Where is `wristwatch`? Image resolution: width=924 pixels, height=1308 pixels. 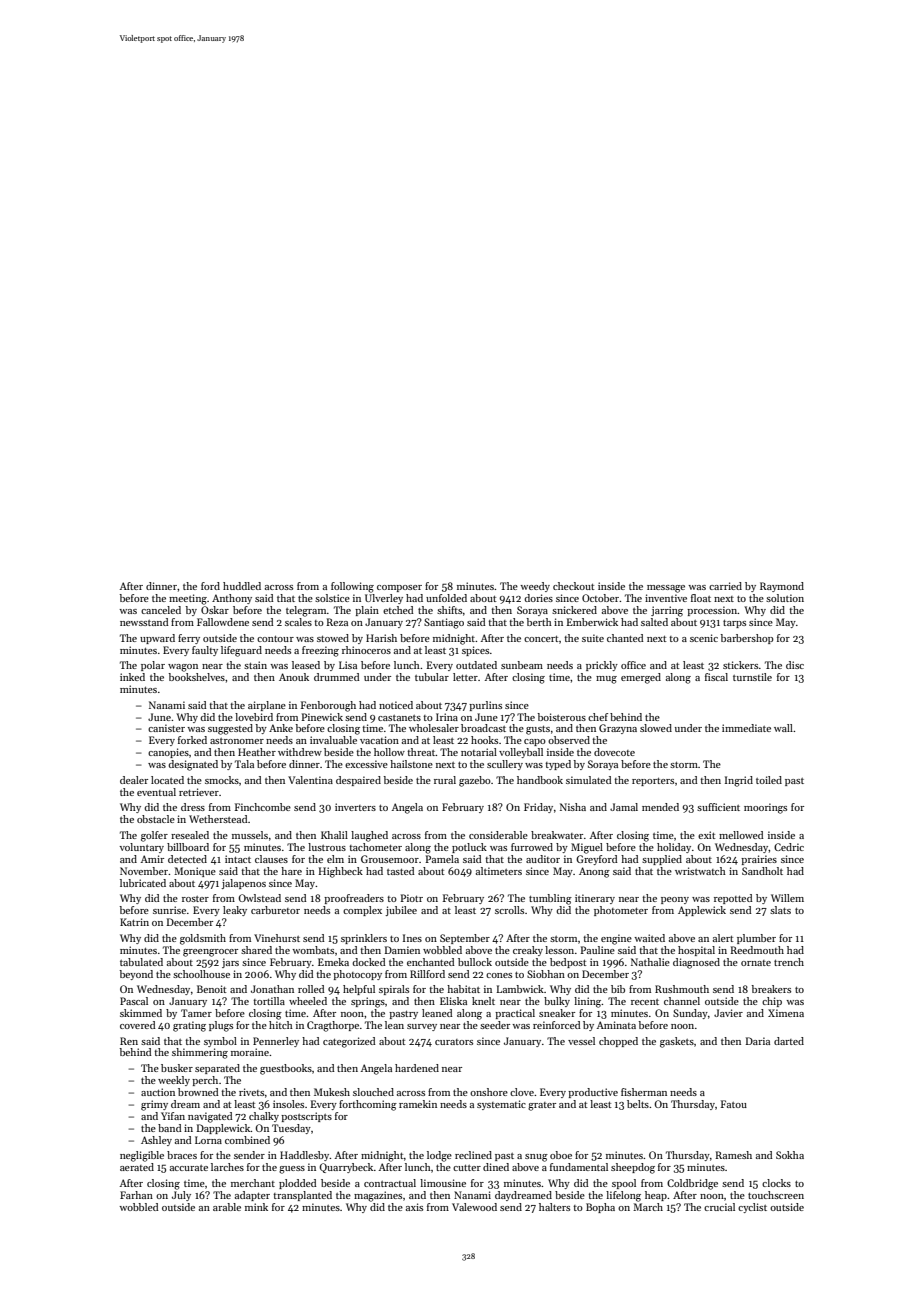 wristwatch is located at coordinates (700, 871).
